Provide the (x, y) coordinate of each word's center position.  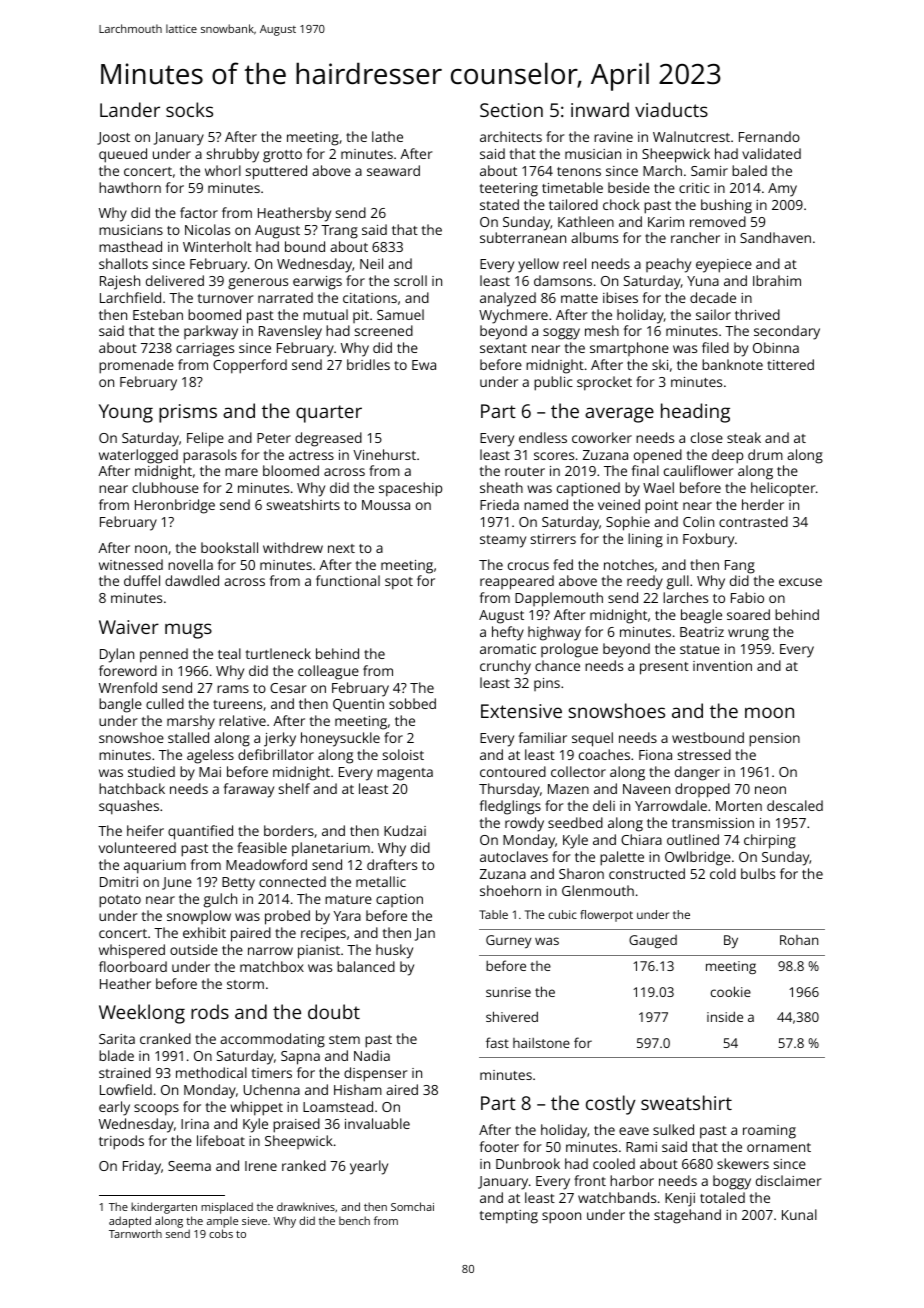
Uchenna (272, 1089)
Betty (238, 884)
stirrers (553, 539)
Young (126, 413)
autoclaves (514, 856)
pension (774, 740)
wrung (748, 635)
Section (511, 110)
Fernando (769, 136)
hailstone (541, 1043)
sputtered (276, 172)
